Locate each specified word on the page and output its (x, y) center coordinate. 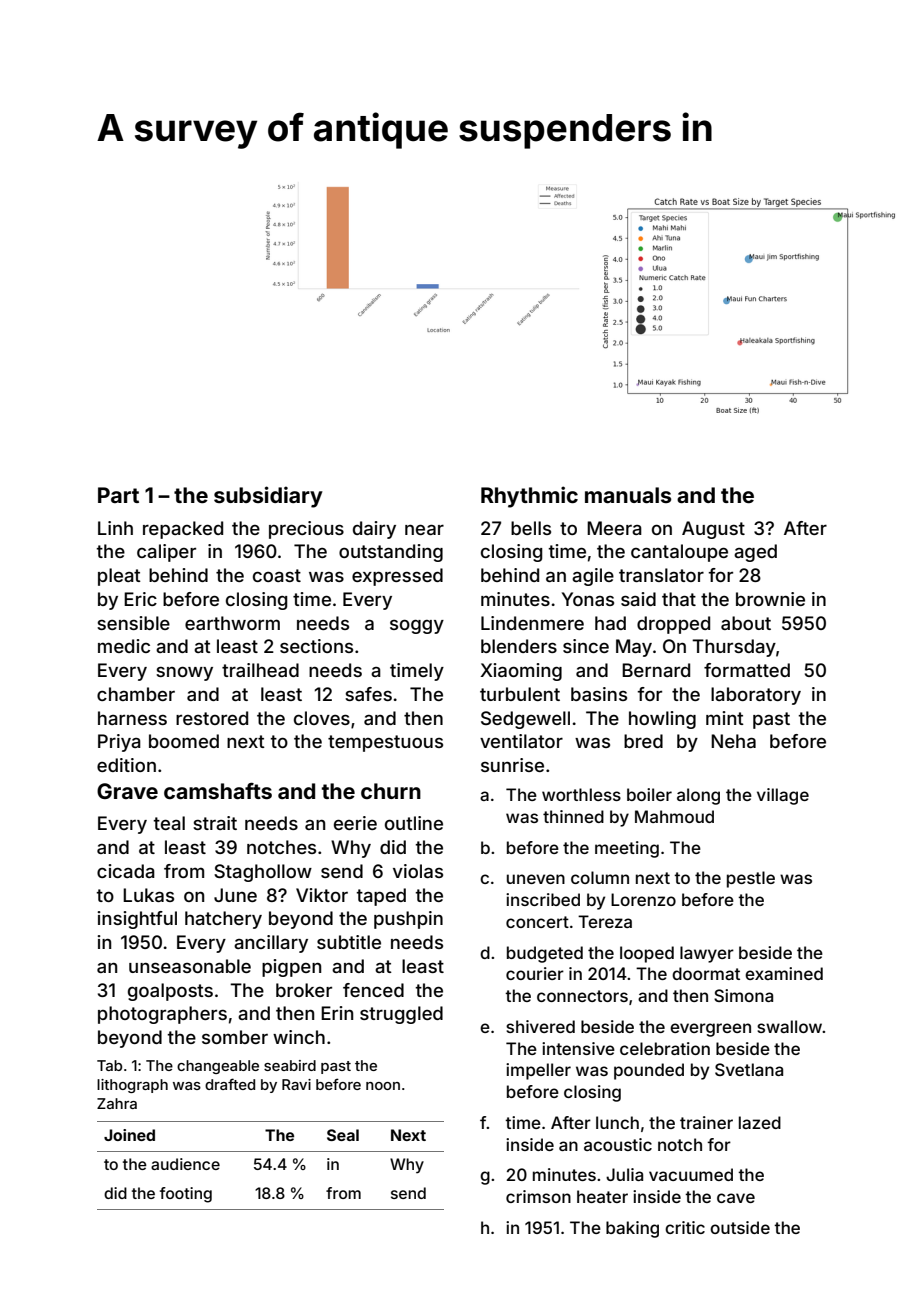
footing (186, 1195)
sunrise (512, 765)
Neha (733, 741)
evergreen (710, 1030)
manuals (628, 495)
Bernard (656, 670)
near (424, 529)
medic (124, 646)
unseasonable (190, 966)
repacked (183, 530)
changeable (218, 1067)
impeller (538, 1071)
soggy (417, 626)
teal (169, 823)
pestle (751, 879)
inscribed (543, 899)
